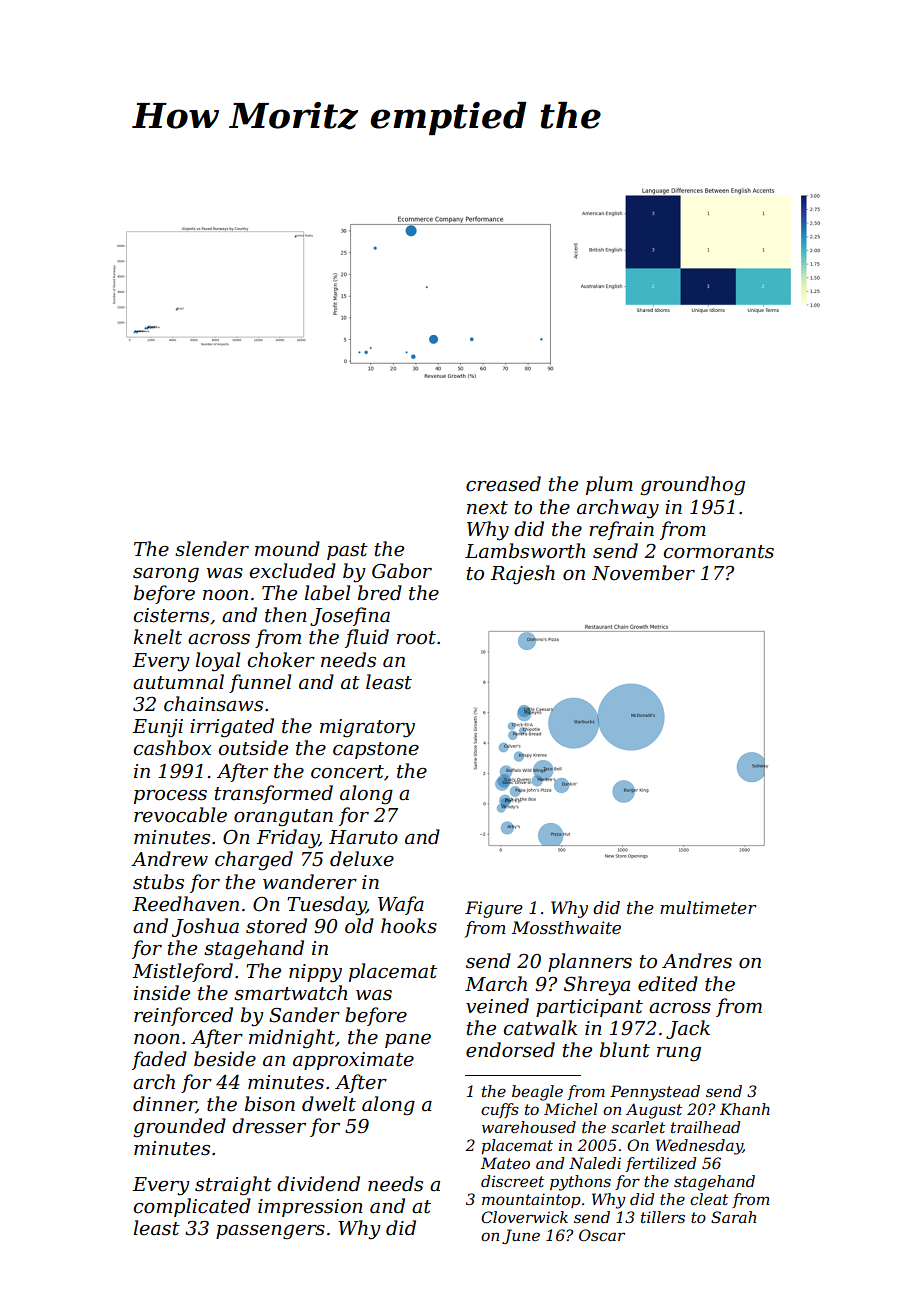 The width and height of the screenshot is (908, 1316). I want to click on hooks, so click(409, 926).
